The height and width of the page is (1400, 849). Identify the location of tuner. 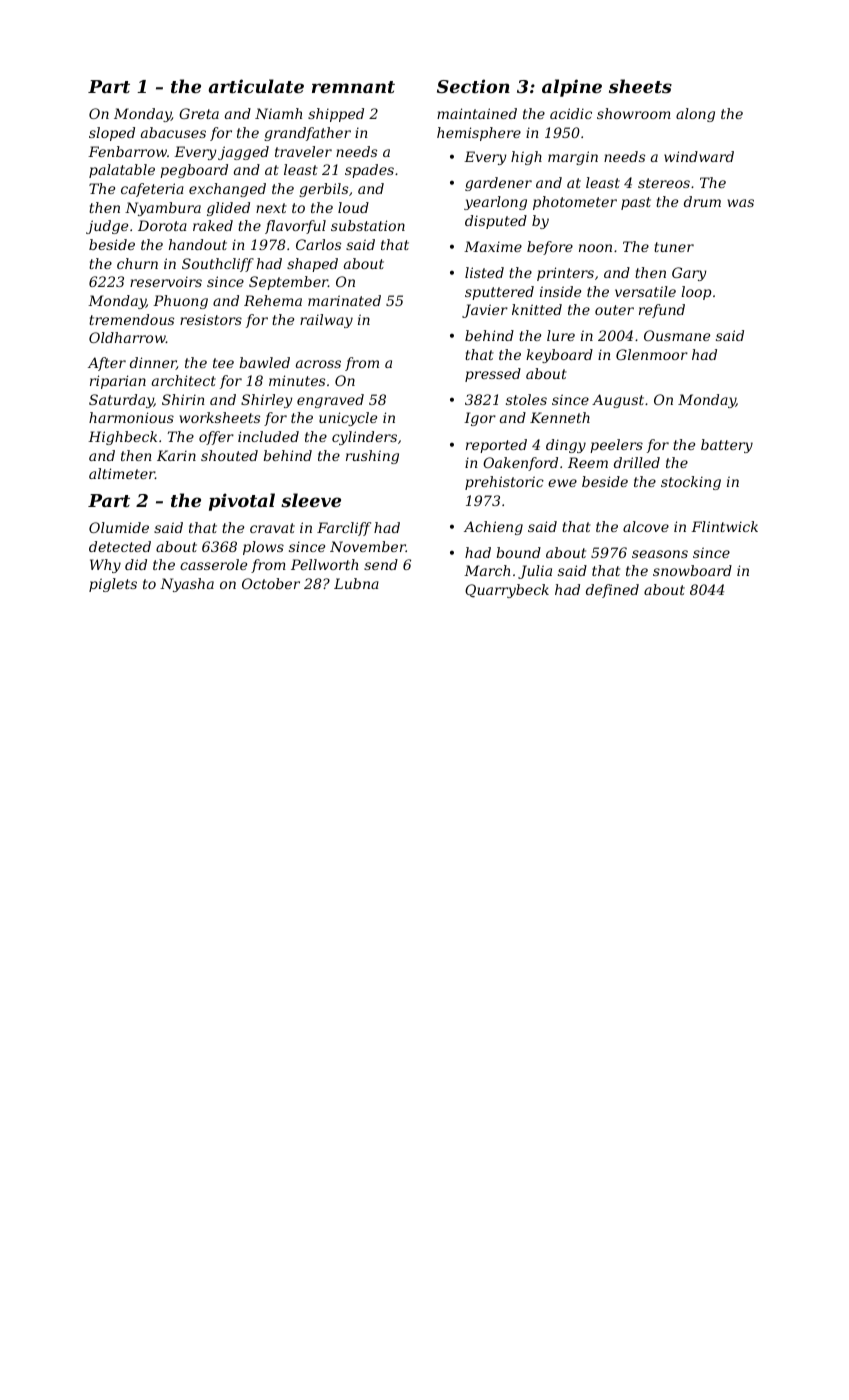
(674, 247).
